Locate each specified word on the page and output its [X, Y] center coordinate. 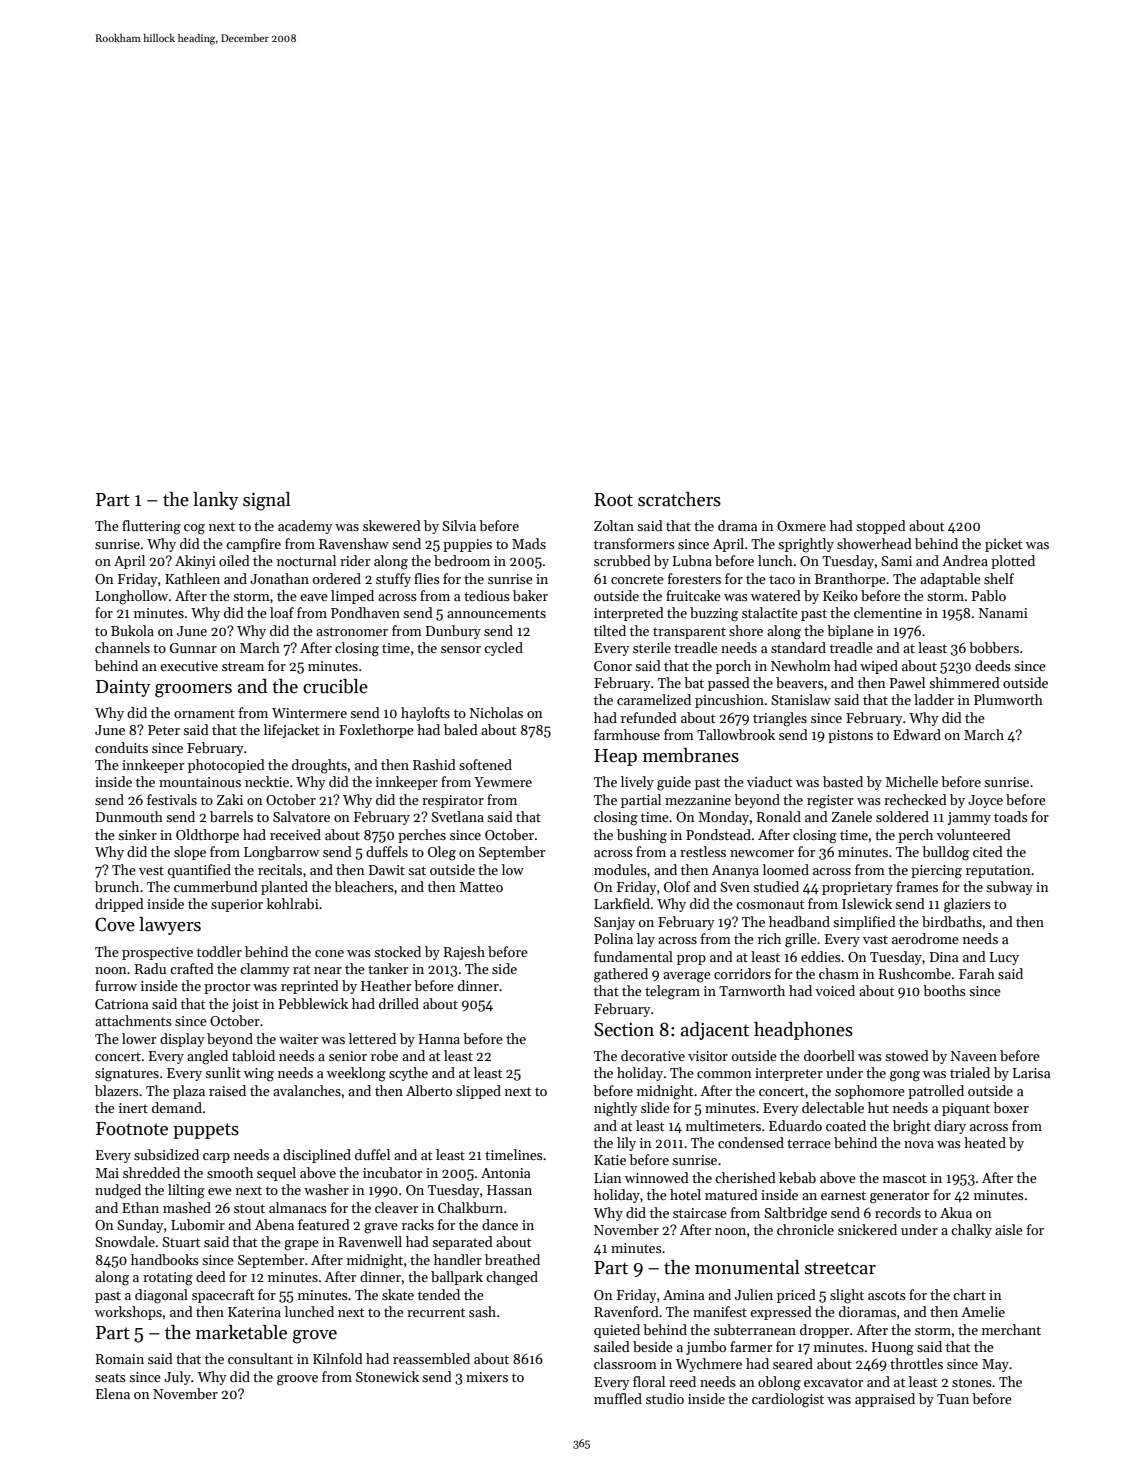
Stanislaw [801, 699]
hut [878, 1107]
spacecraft [223, 1296]
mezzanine [698, 800]
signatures [127, 1075]
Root [613, 500]
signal [267, 501]
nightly [616, 1109]
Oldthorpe [207, 836]
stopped [881, 527]
